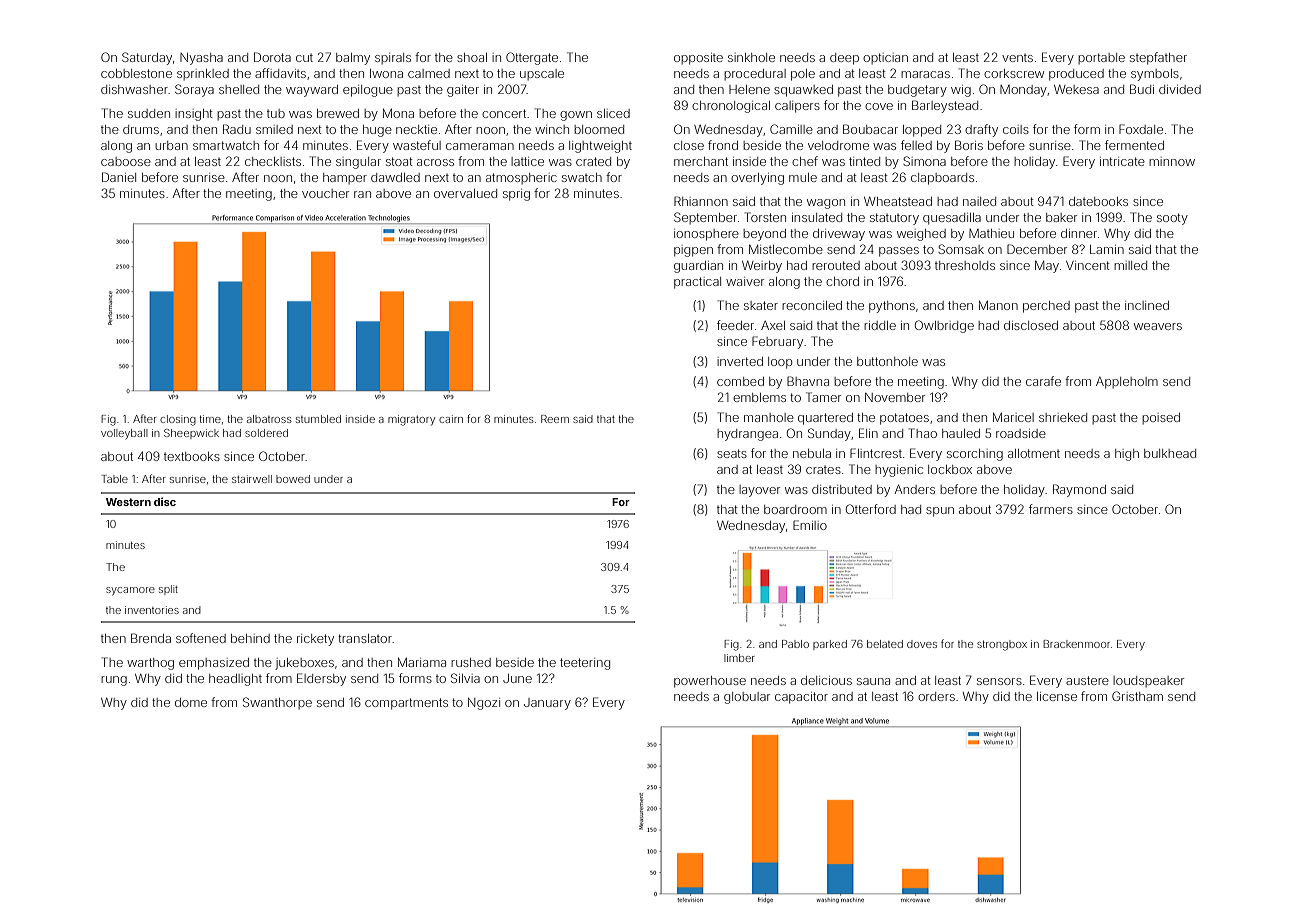 The image size is (1308, 924). What do you see at coordinates (1076, 644) in the screenshot?
I see `Brackenmoor` at bounding box center [1076, 644].
